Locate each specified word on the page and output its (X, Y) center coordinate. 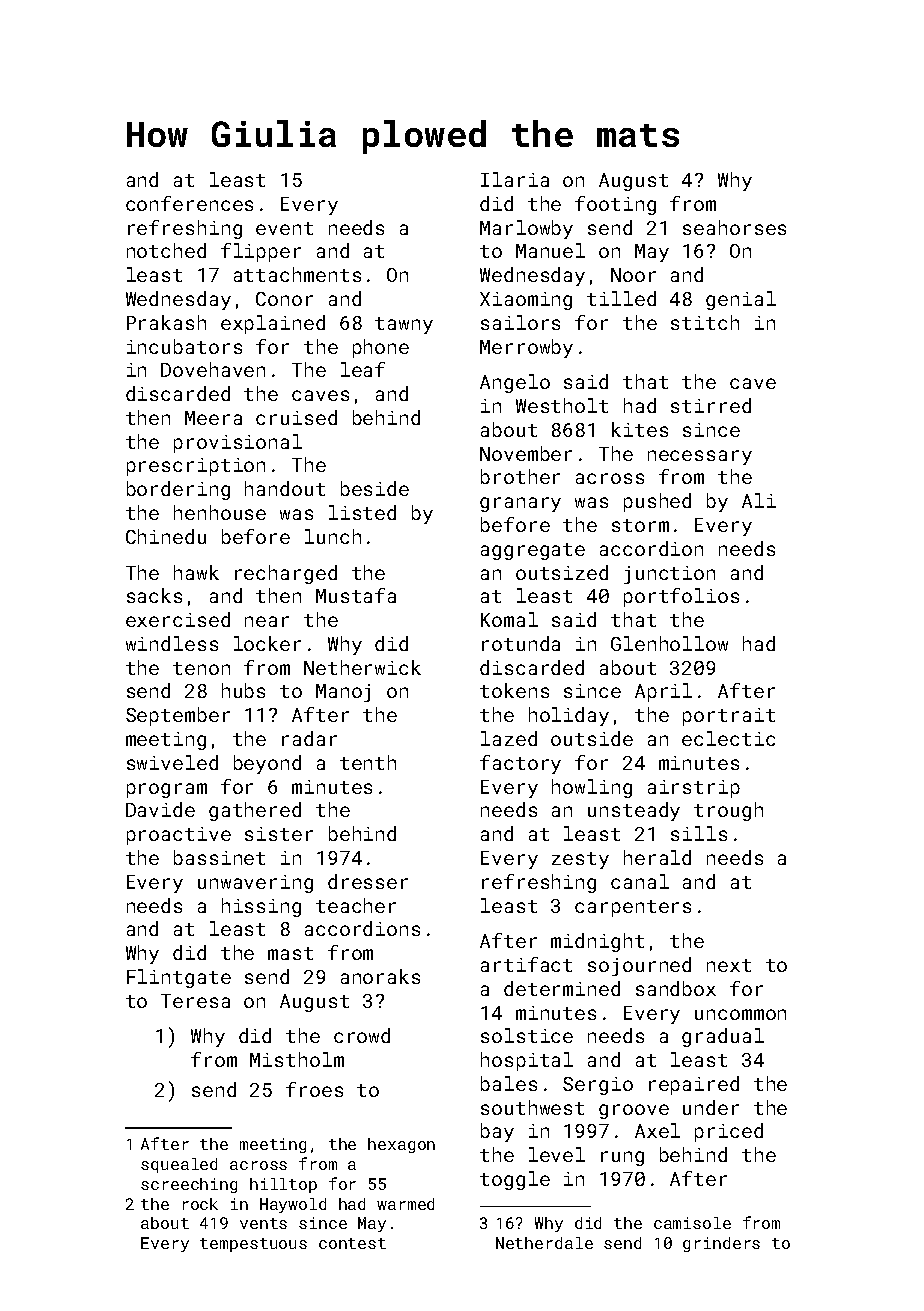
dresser (368, 881)
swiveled (172, 762)
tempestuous (253, 1245)
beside (375, 488)
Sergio (598, 1086)
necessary (700, 457)
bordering (178, 490)
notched (166, 250)
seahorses (734, 227)
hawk (196, 572)
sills (699, 833)
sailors (520, 322)
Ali (759, 500)
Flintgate (179, 978)
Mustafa (356, 595)
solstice (527, 1035)
